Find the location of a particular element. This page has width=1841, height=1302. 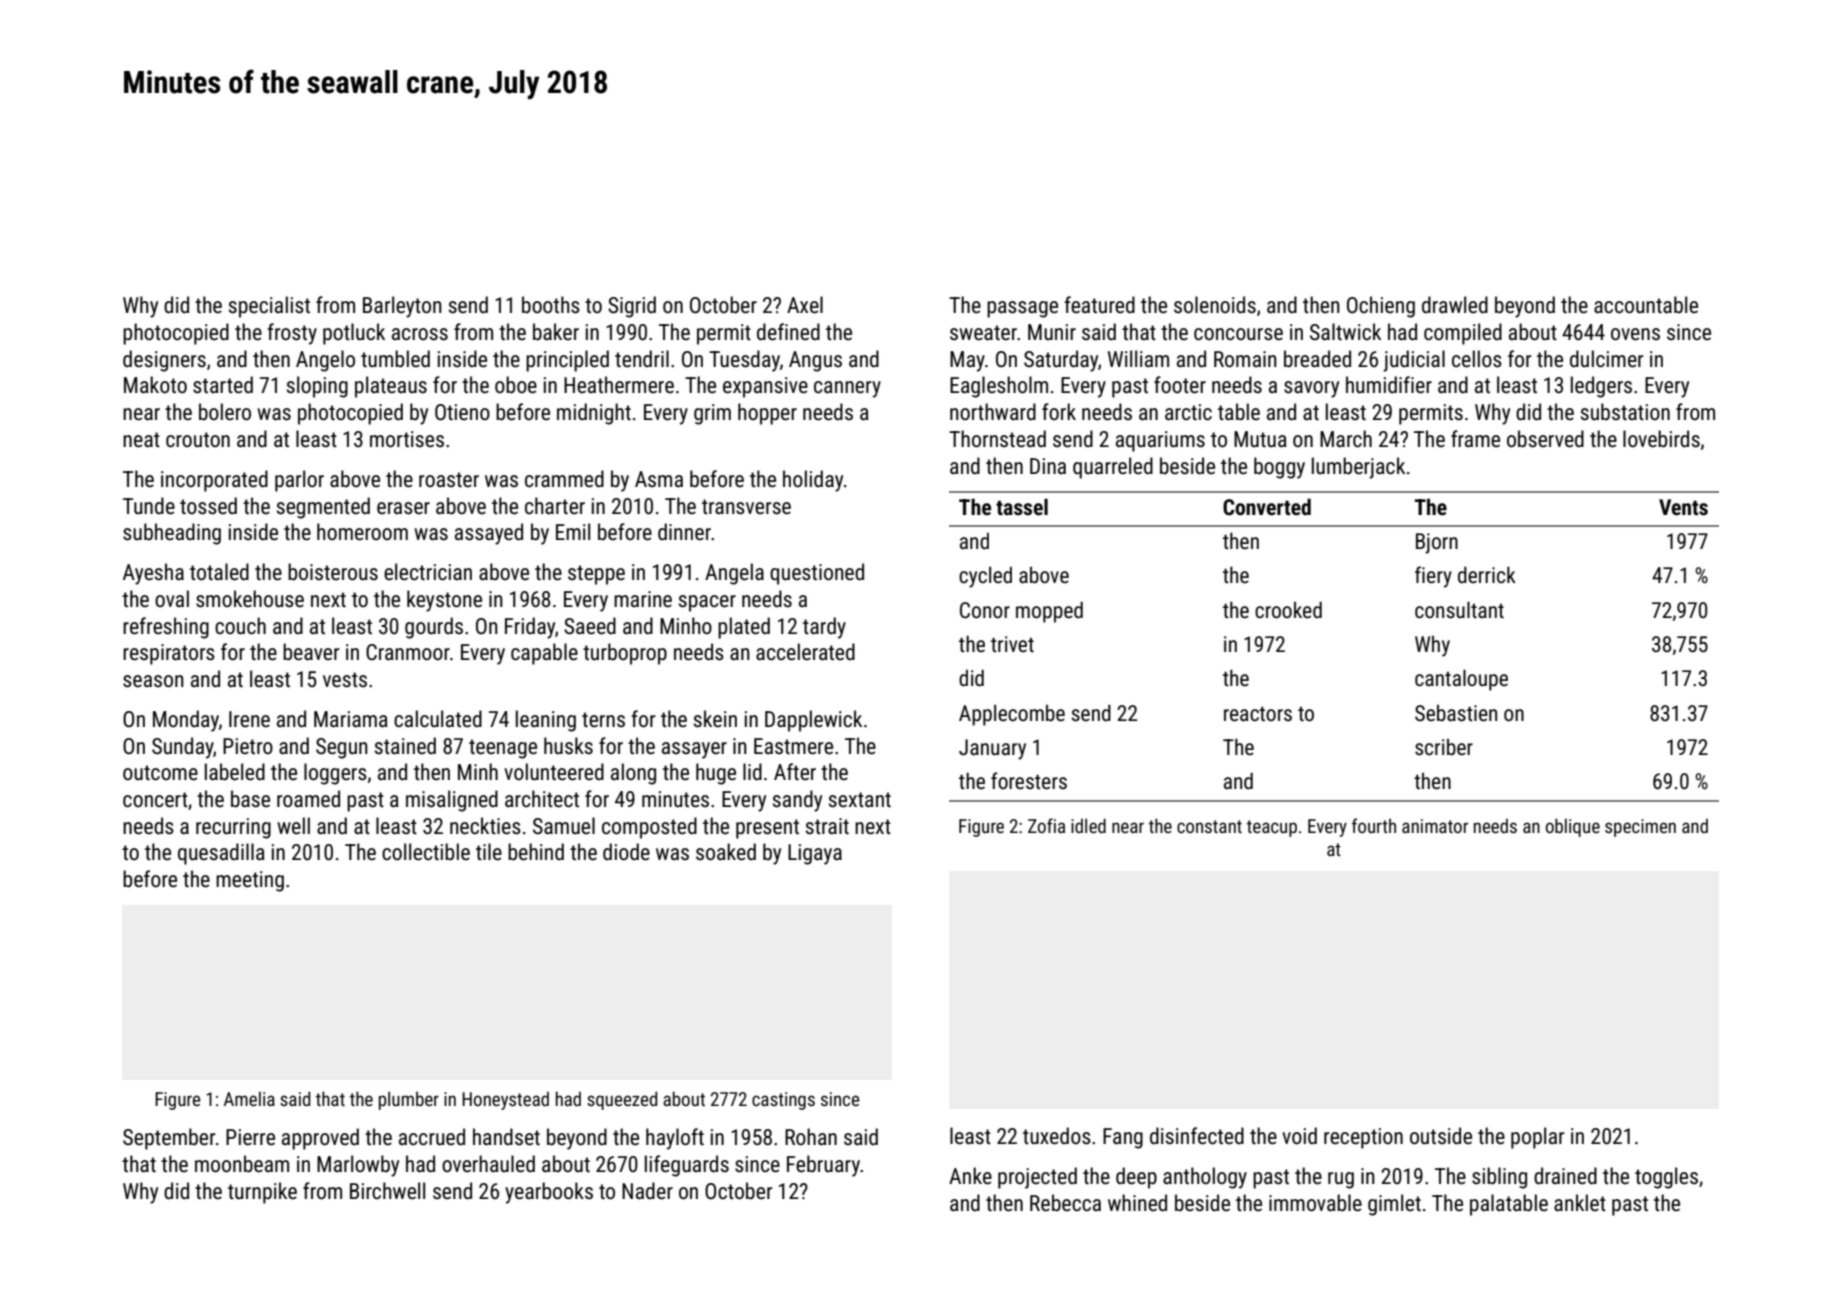

reactors is located at coordinates (1258, 714).
